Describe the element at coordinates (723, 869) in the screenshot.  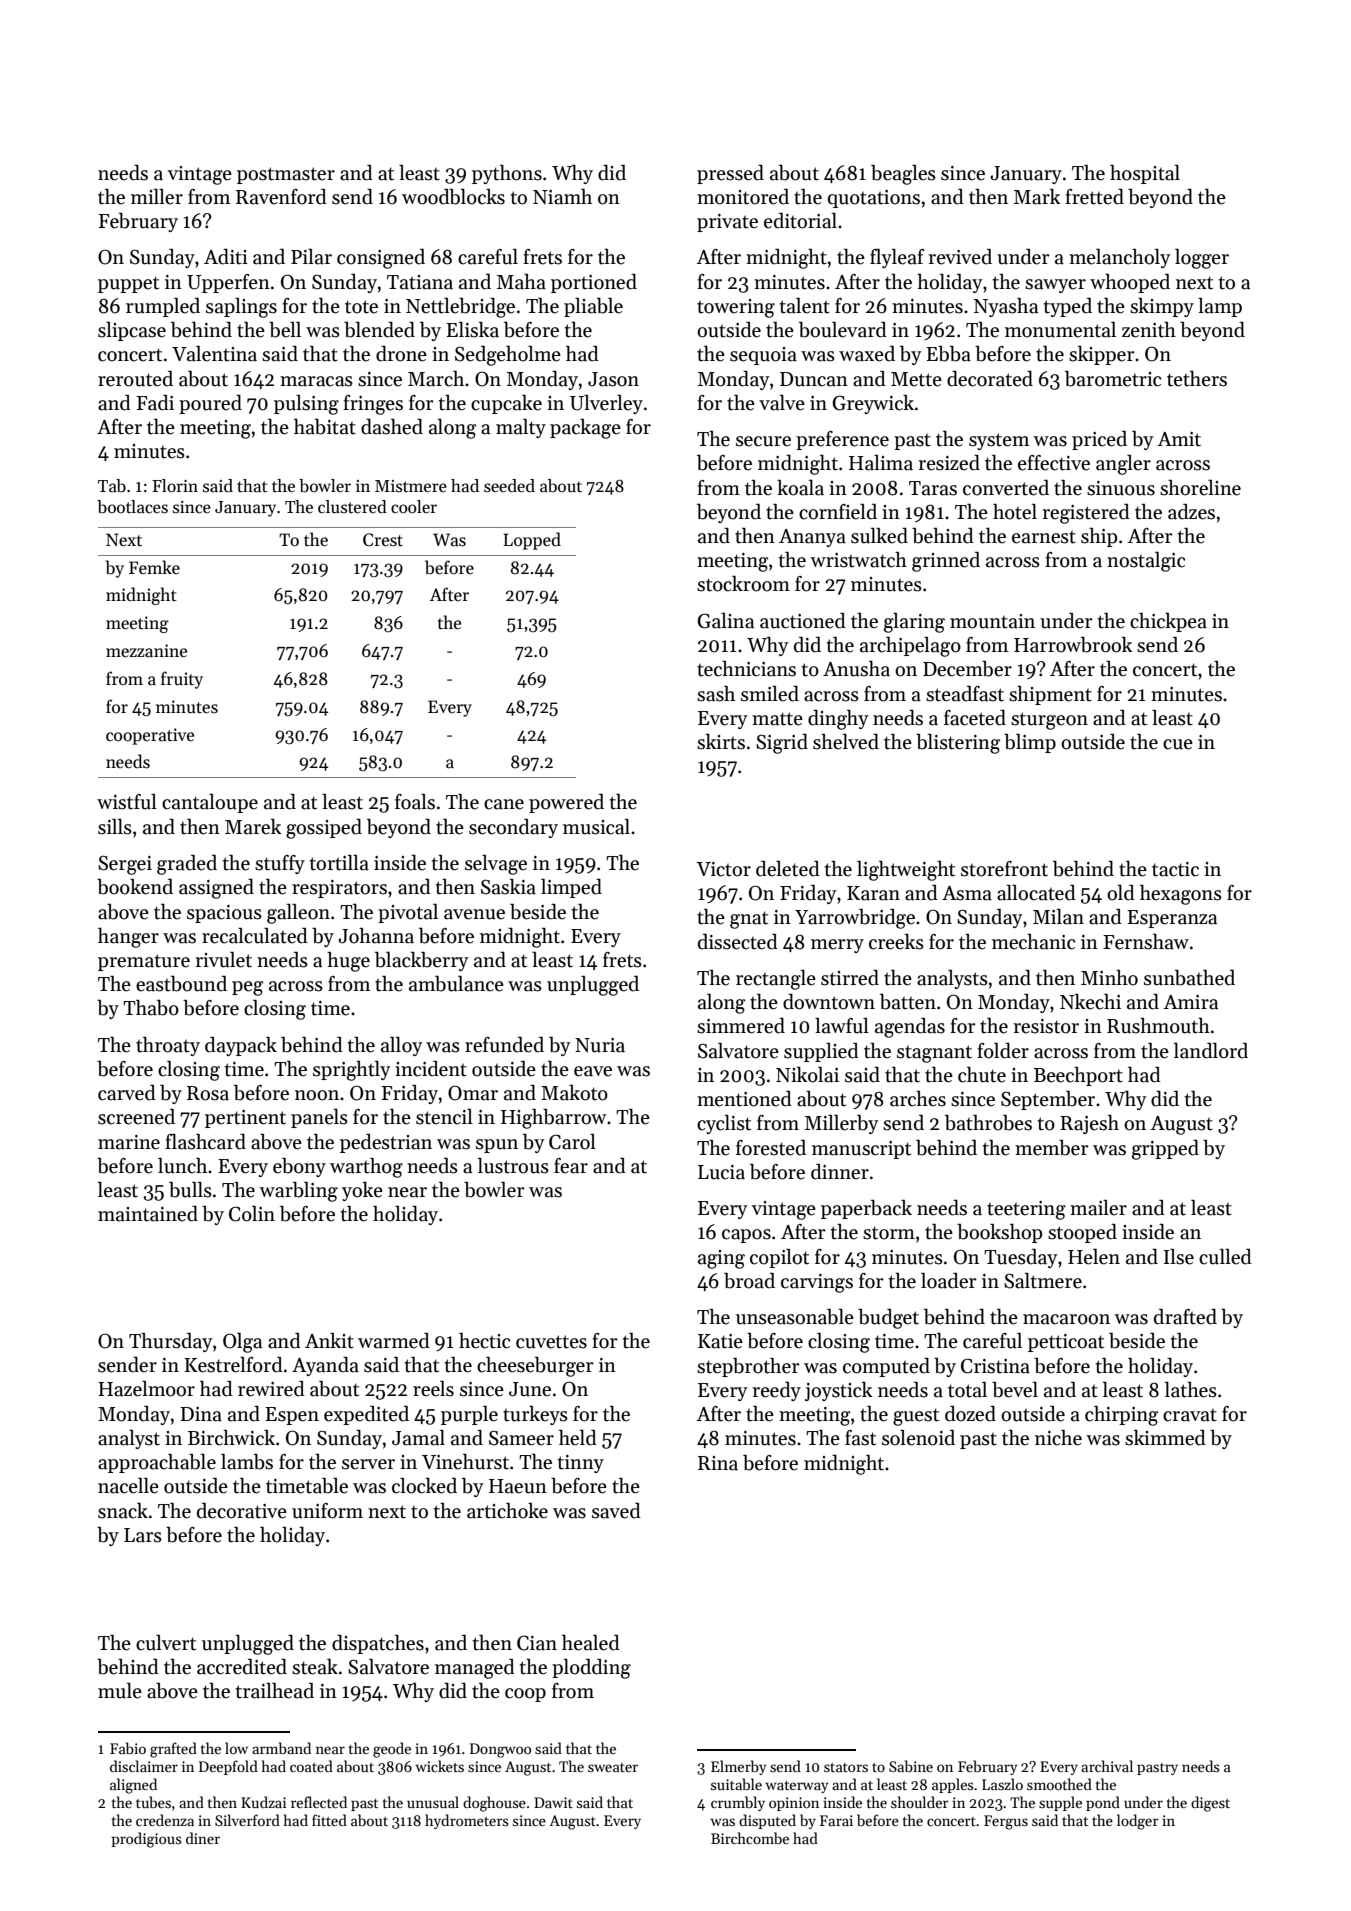
I see `Victor` at that location.
